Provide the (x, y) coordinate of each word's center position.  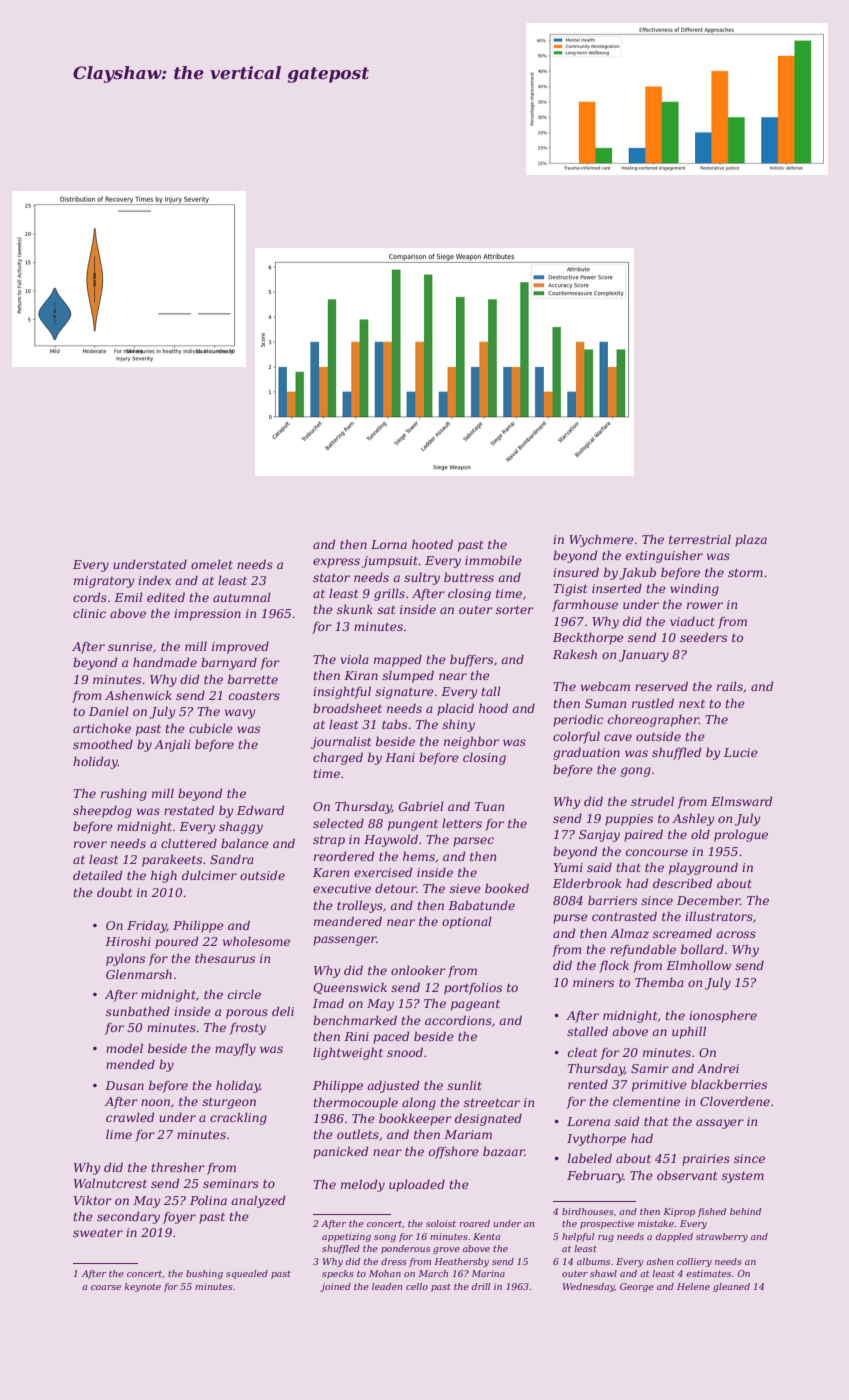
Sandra (232, 859)
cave (618, 737)
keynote (142, 1287)
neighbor (471, 742)
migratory (104, 582)
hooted (432, 544)
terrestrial (700, 539)
